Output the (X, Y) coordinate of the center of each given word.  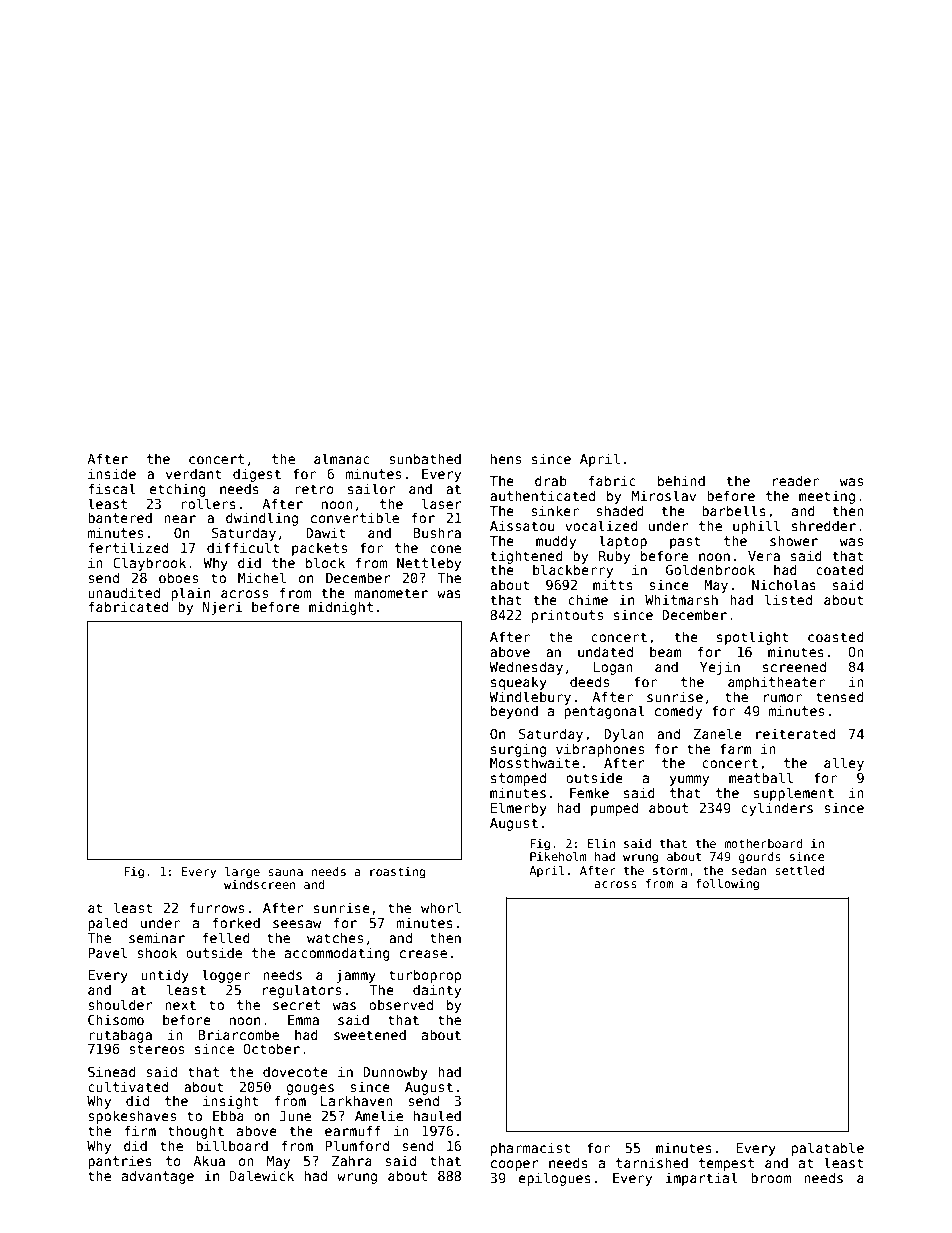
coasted (836, 636)
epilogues (554, 1179)
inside (112, 473)
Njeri (222, 608)
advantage (158, 1177)
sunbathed (425, 458)
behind (681, 480)
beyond (514, 712)
